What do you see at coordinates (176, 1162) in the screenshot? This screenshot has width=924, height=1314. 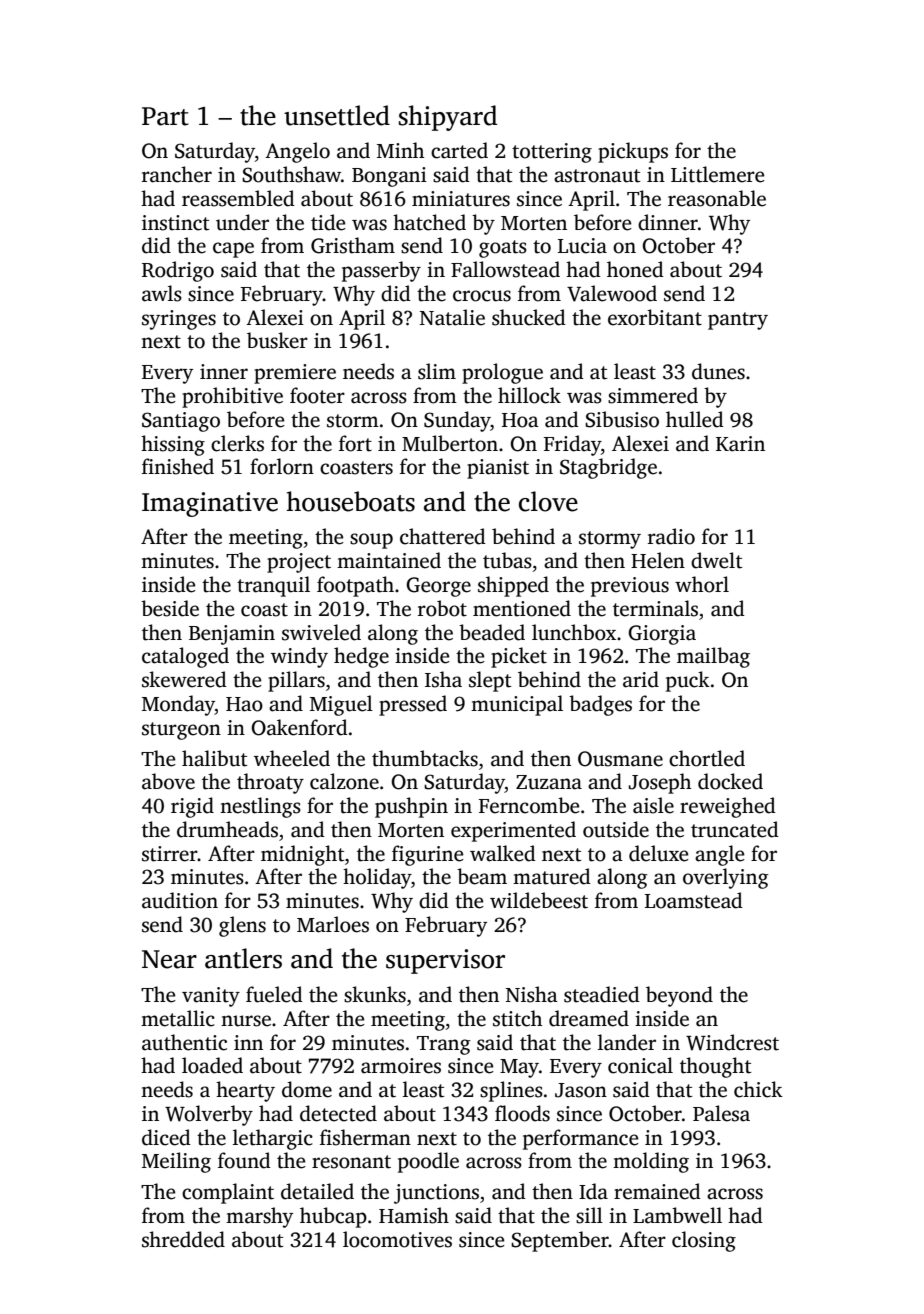 I see `Meiling` at bounding box center [176, 1162].
